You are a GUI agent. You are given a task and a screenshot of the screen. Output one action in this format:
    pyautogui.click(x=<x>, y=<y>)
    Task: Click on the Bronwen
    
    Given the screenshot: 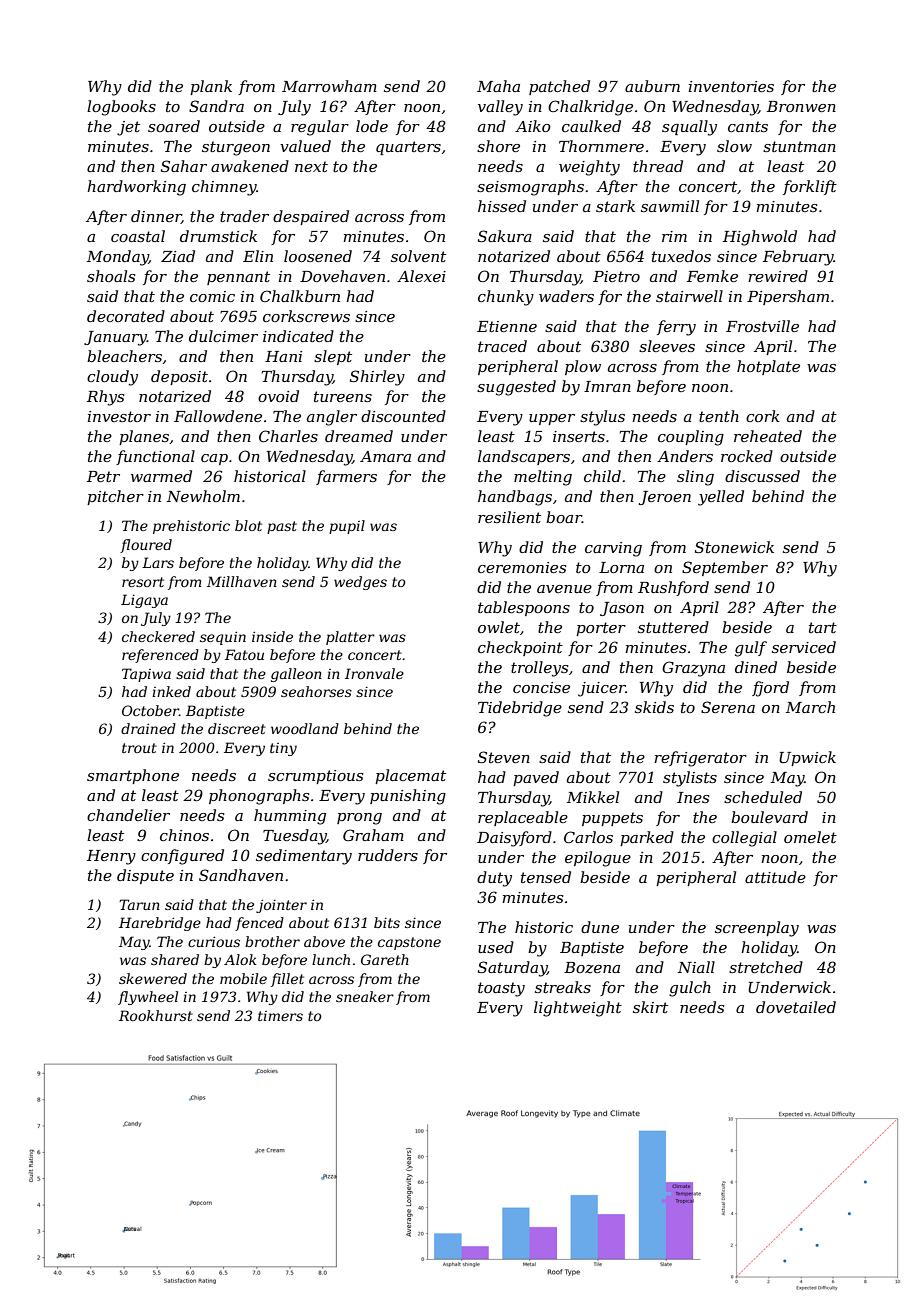 What is the action you would take?
    pyautogui.click(x=801, y=106)
